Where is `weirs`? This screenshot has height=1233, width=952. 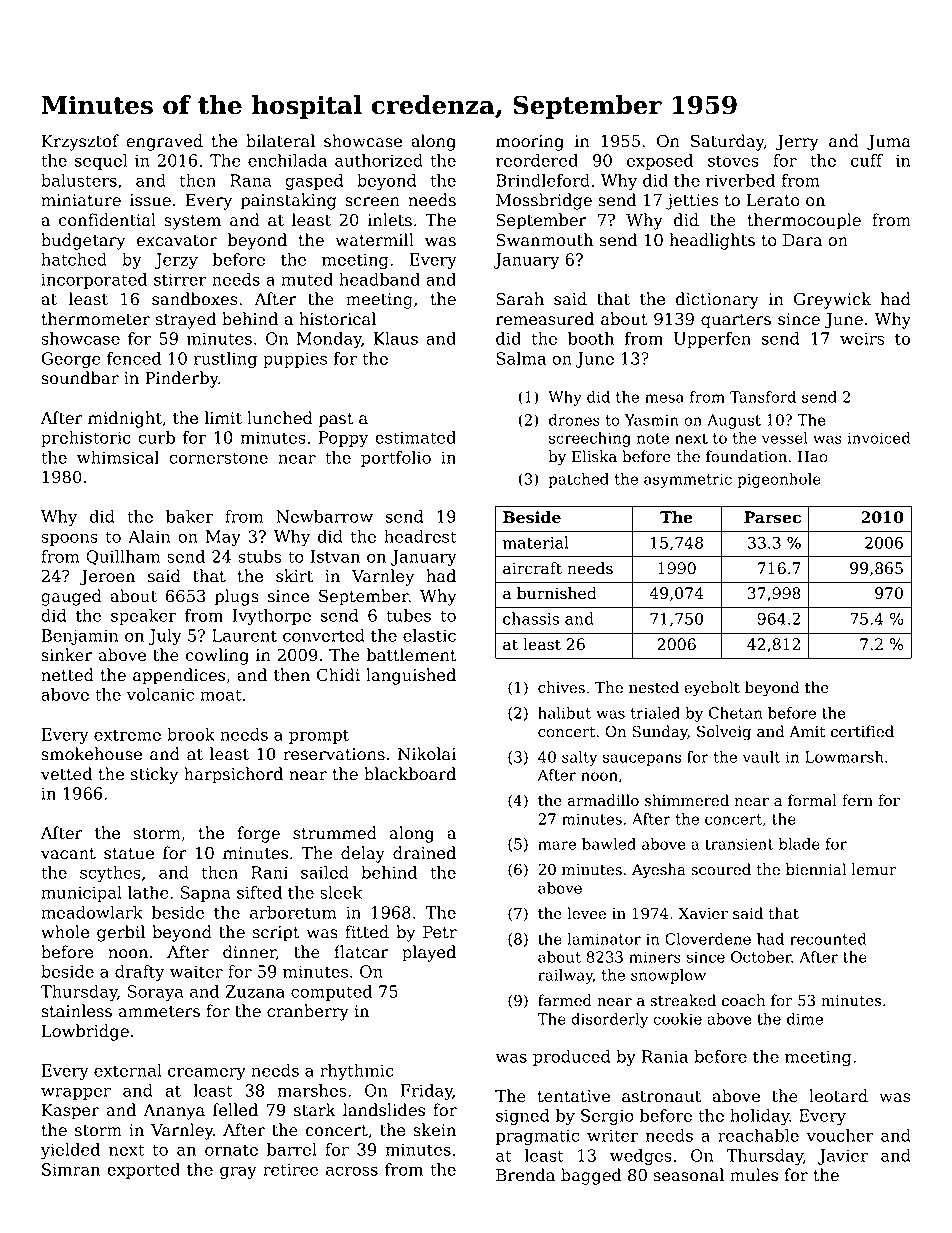
weirs is located at coordinates (862, 338).
